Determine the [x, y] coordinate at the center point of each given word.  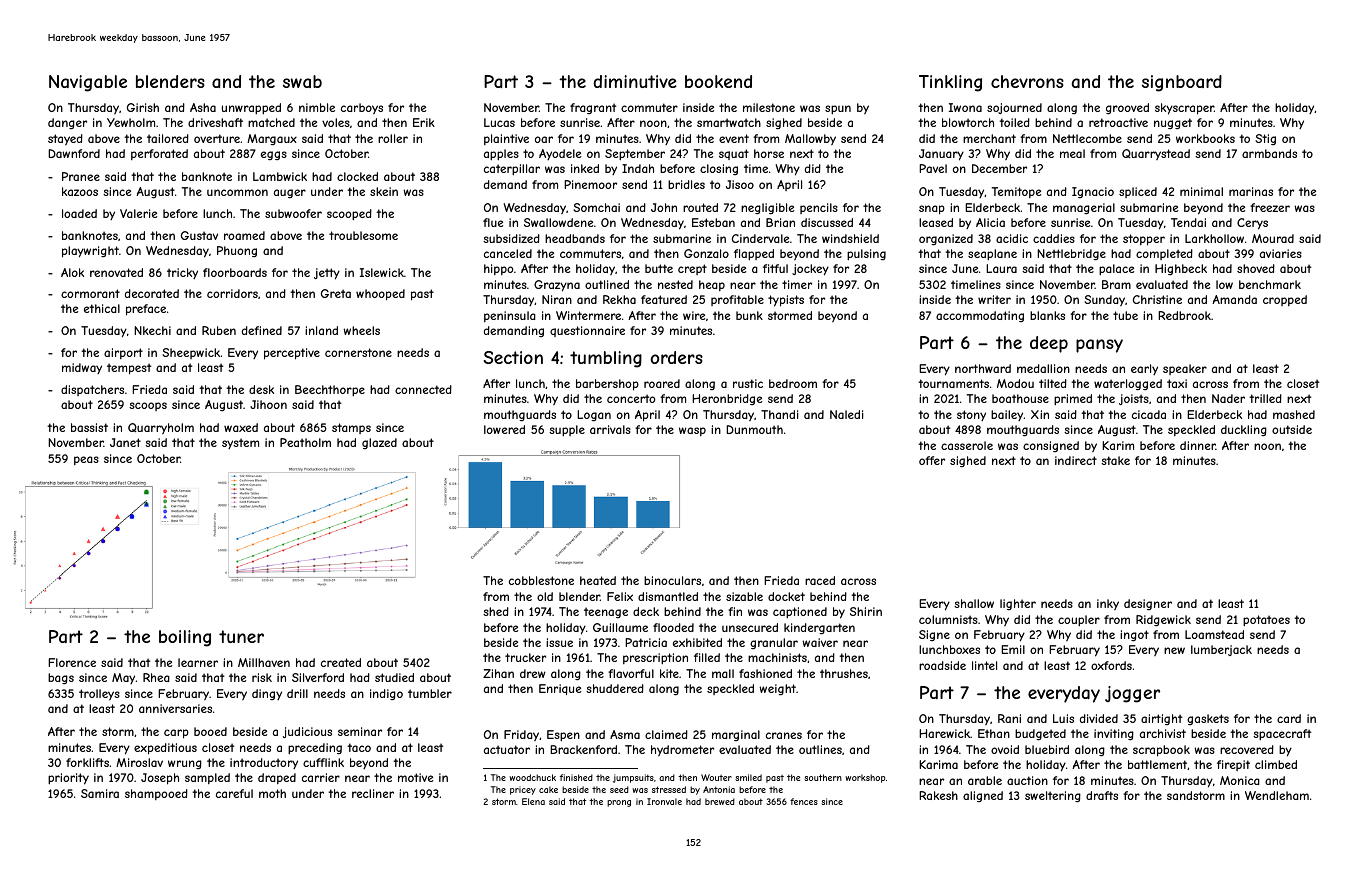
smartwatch [729, 122]
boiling [185, 638]
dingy [267, 694]
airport [123, 353]
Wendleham [1277, 795]
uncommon [237, 192]
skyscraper [1184, 109]
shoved [1256, 268]
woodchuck [532, 777]
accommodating [980, 316]
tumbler [430, 693]
